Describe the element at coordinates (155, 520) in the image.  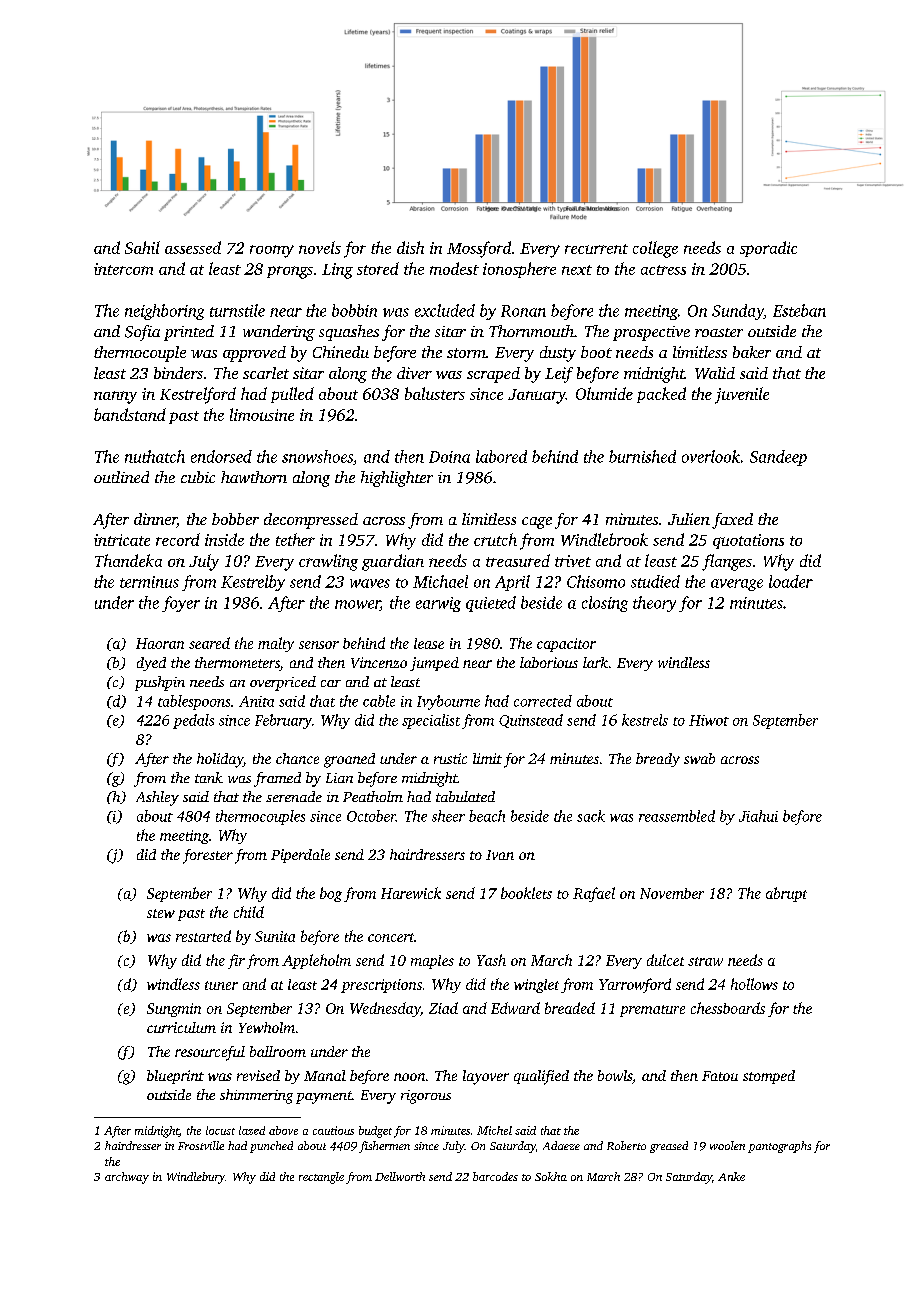
I see `dinner` at that location.
